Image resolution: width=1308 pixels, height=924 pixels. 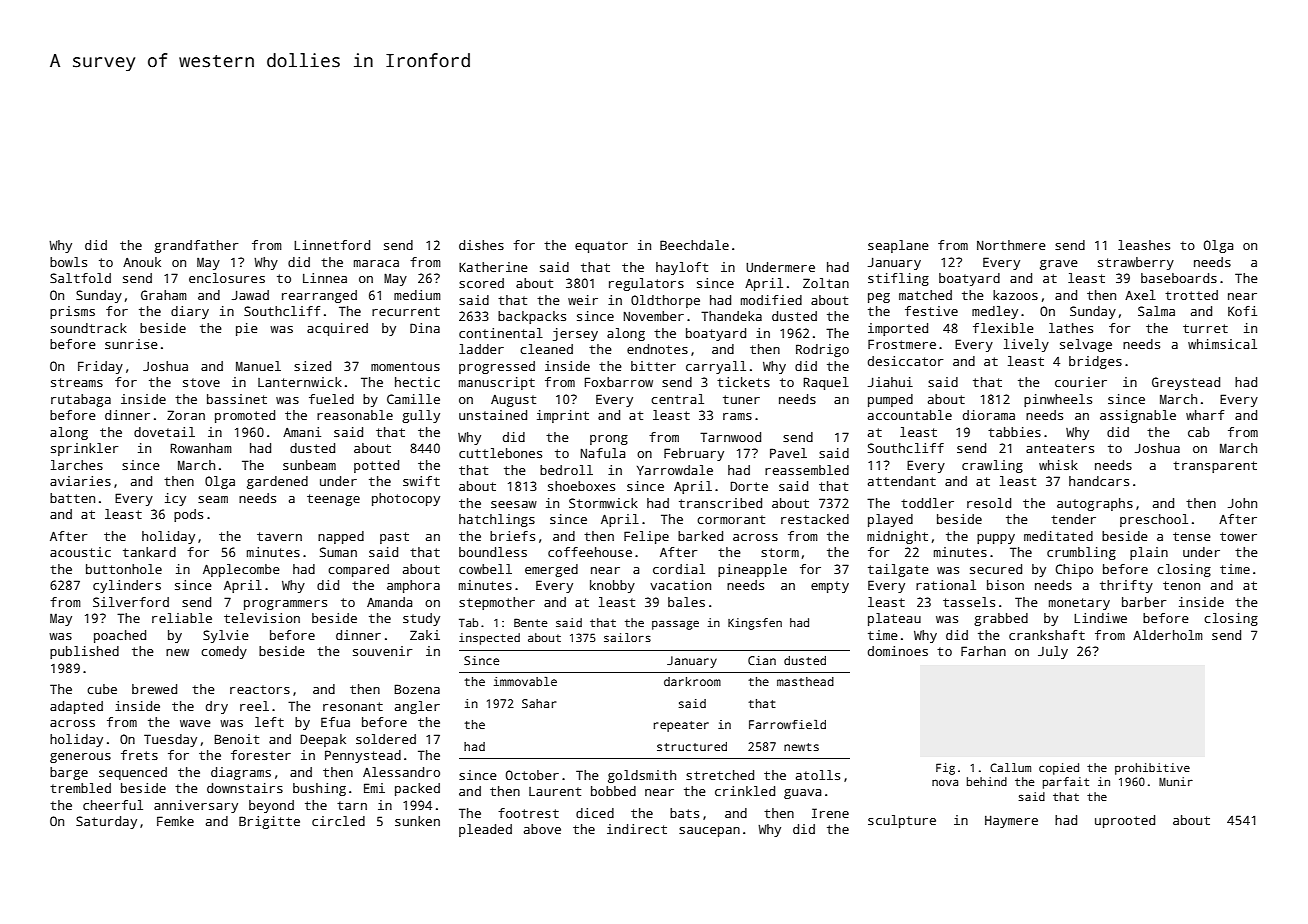 What do you see at coordinates (72, 498) in the document?
I see `batten` at bounding box center [72, 498].
